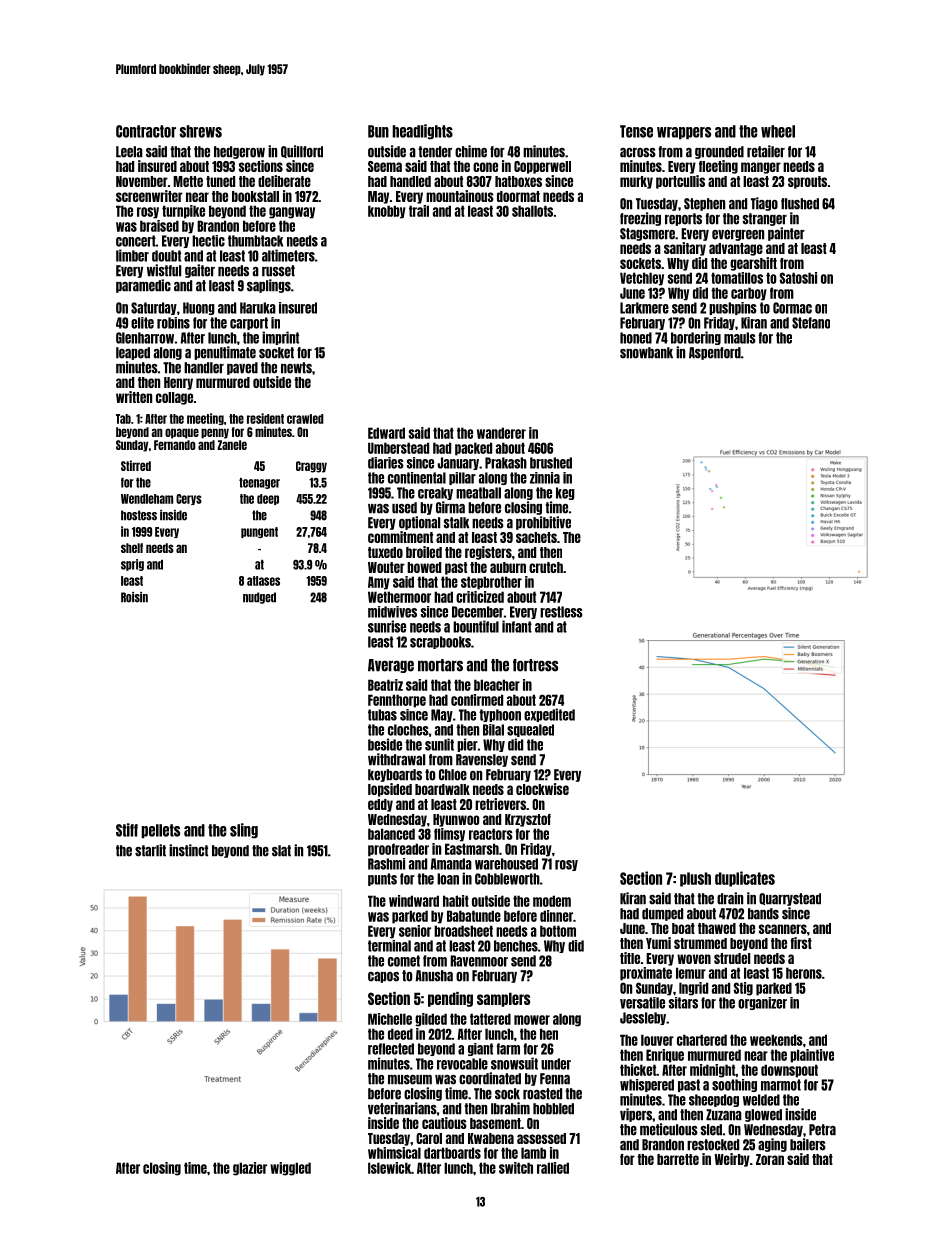 This screenshot has height=1233, width=952. I want to click on Stefano, so click(811, 323).
